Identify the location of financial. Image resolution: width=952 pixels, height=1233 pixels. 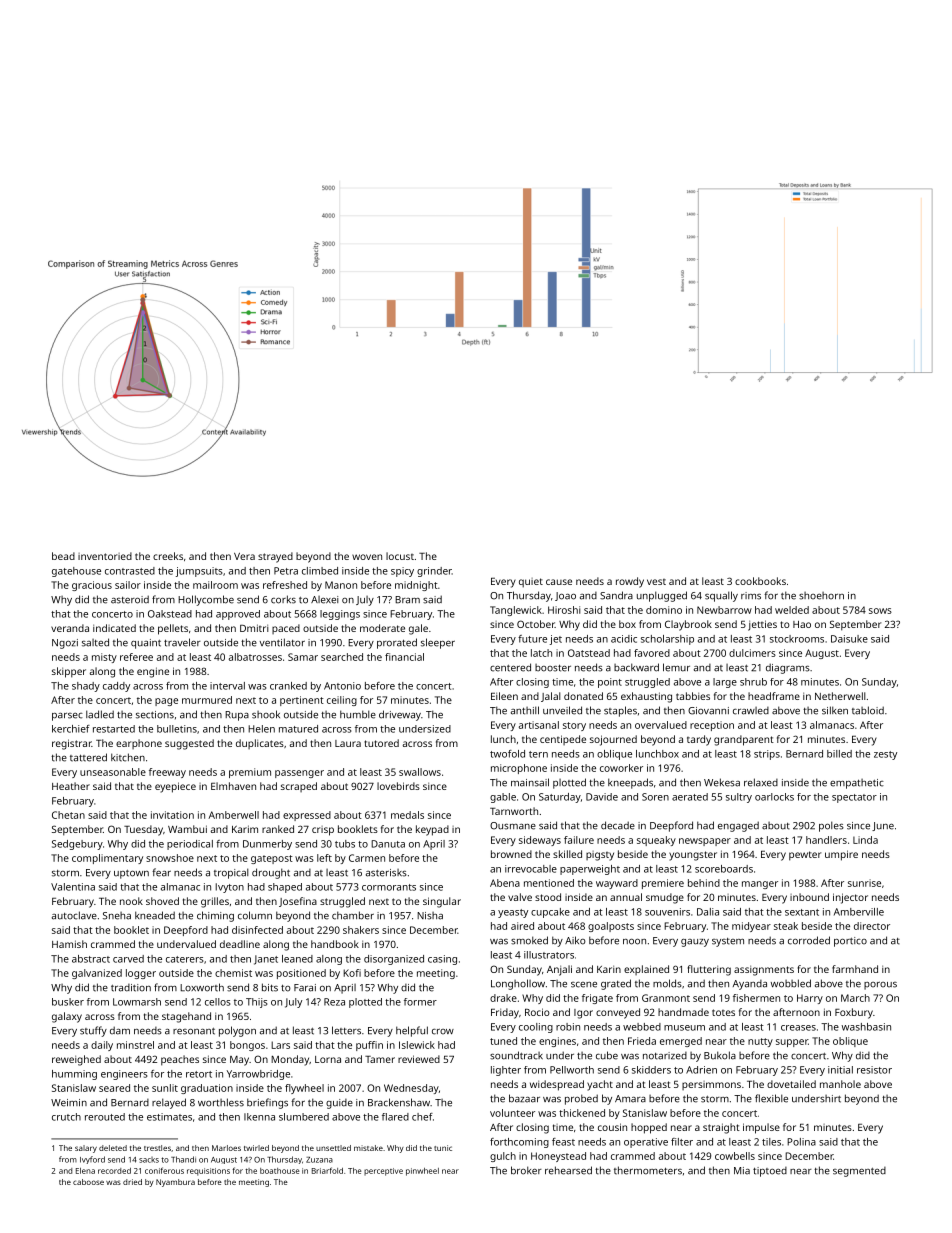
(404, 657).
